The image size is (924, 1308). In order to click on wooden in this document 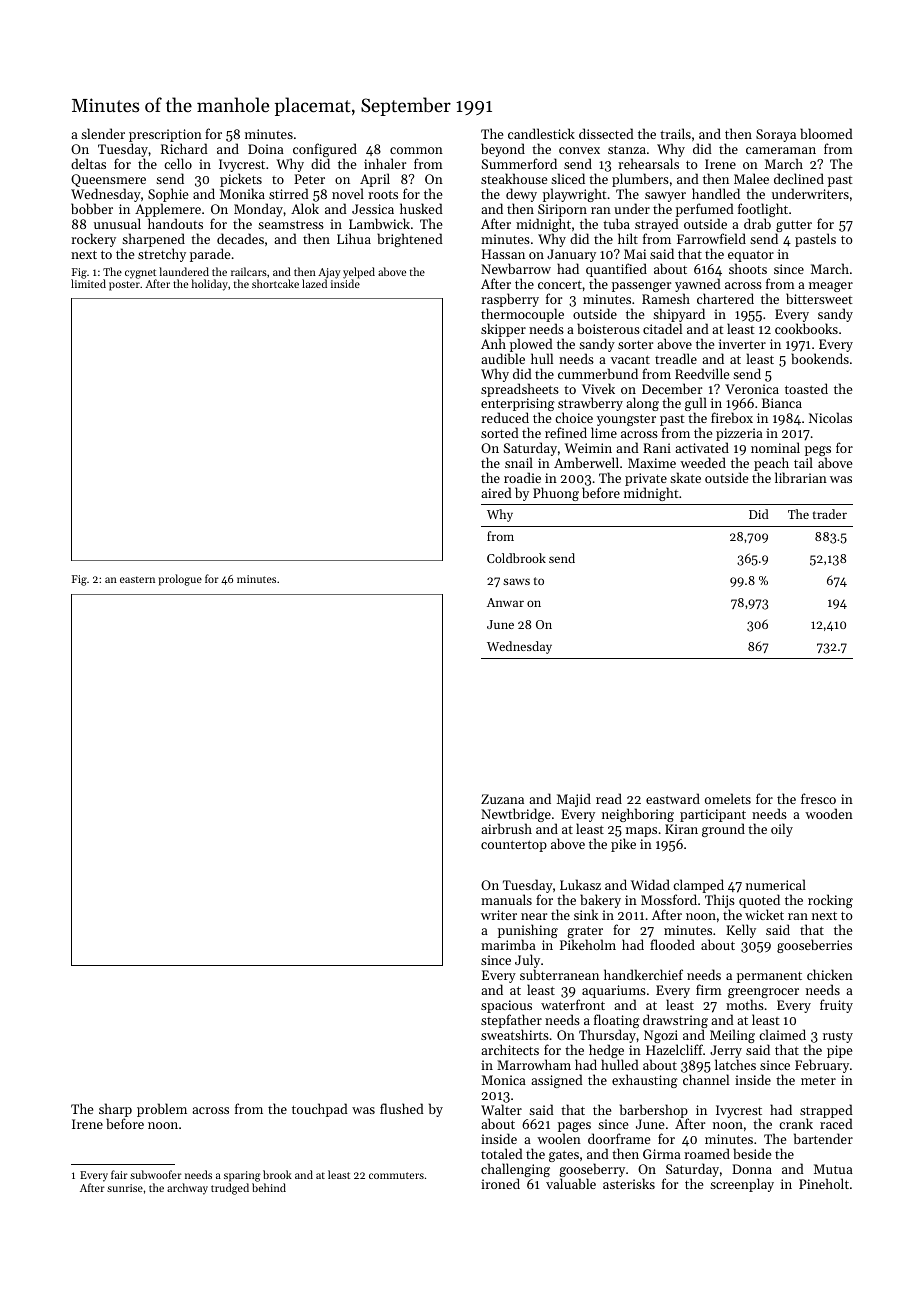, I will do `click(829, 813)`.
